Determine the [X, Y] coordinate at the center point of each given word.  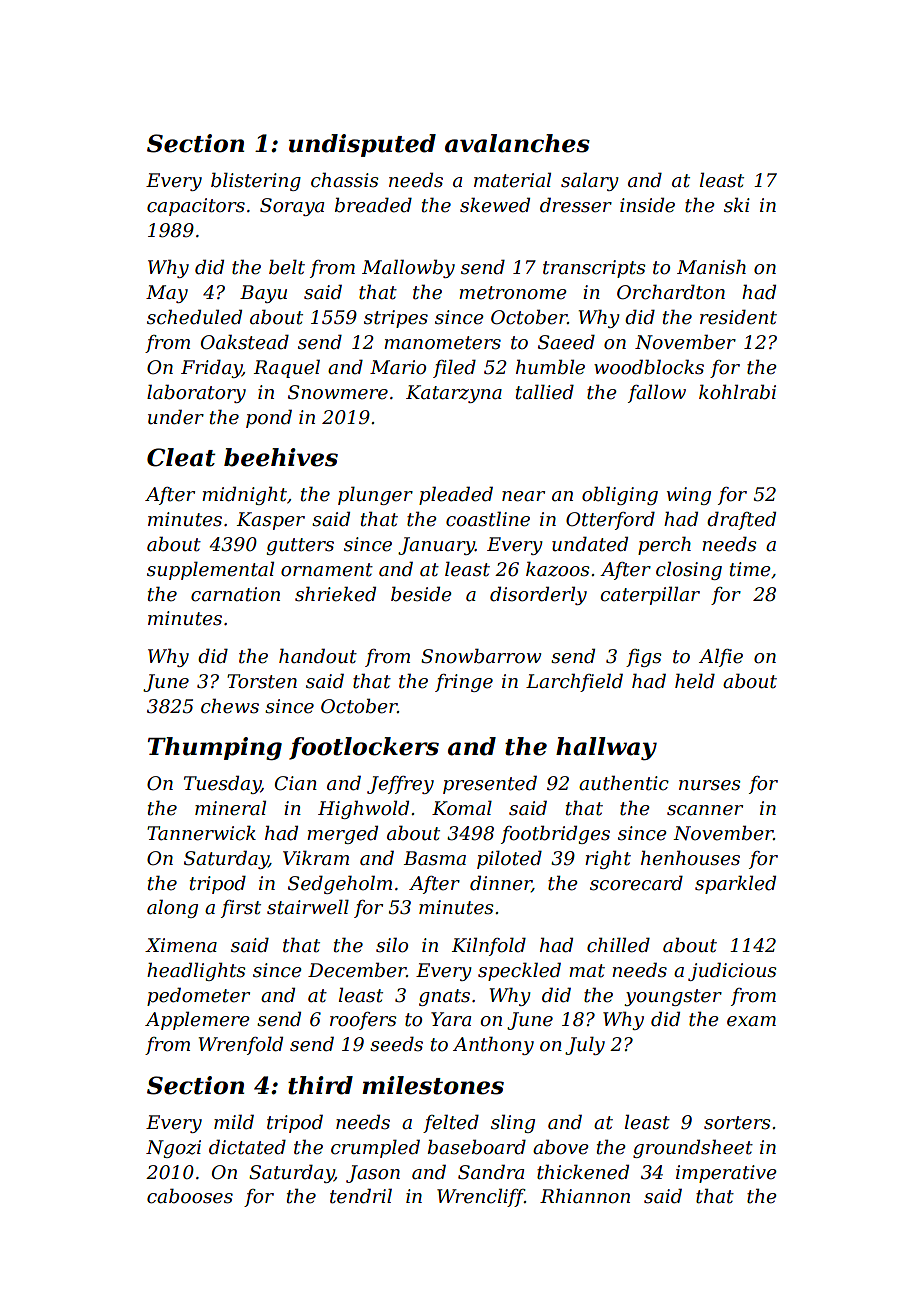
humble [550, 367]
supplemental [210, 570]
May [167, 294]
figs [644, 658]
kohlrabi [737, 392]
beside [421, 594]
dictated [247, 1147]
